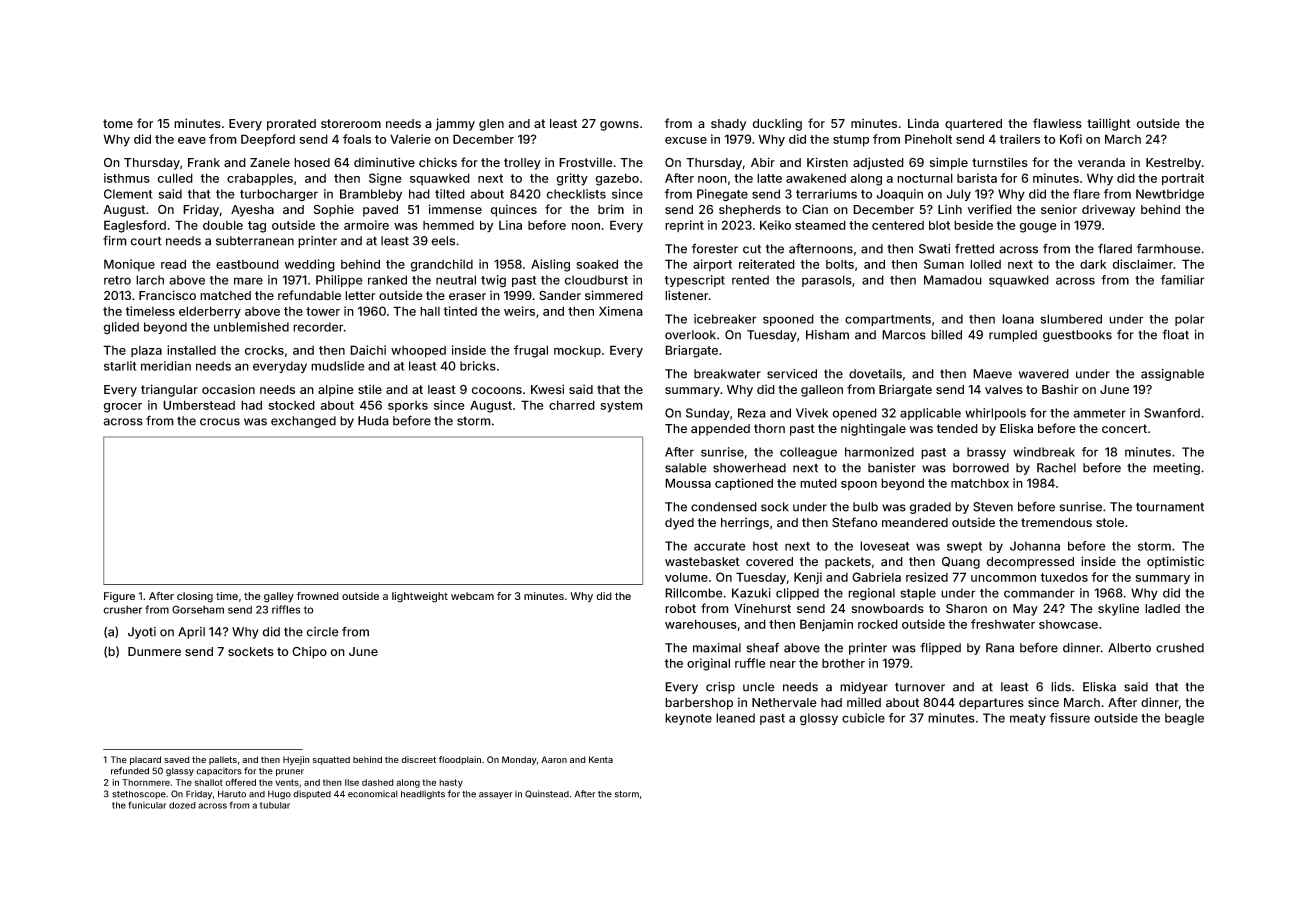  I want to click on meandered, so click(915, 522).
